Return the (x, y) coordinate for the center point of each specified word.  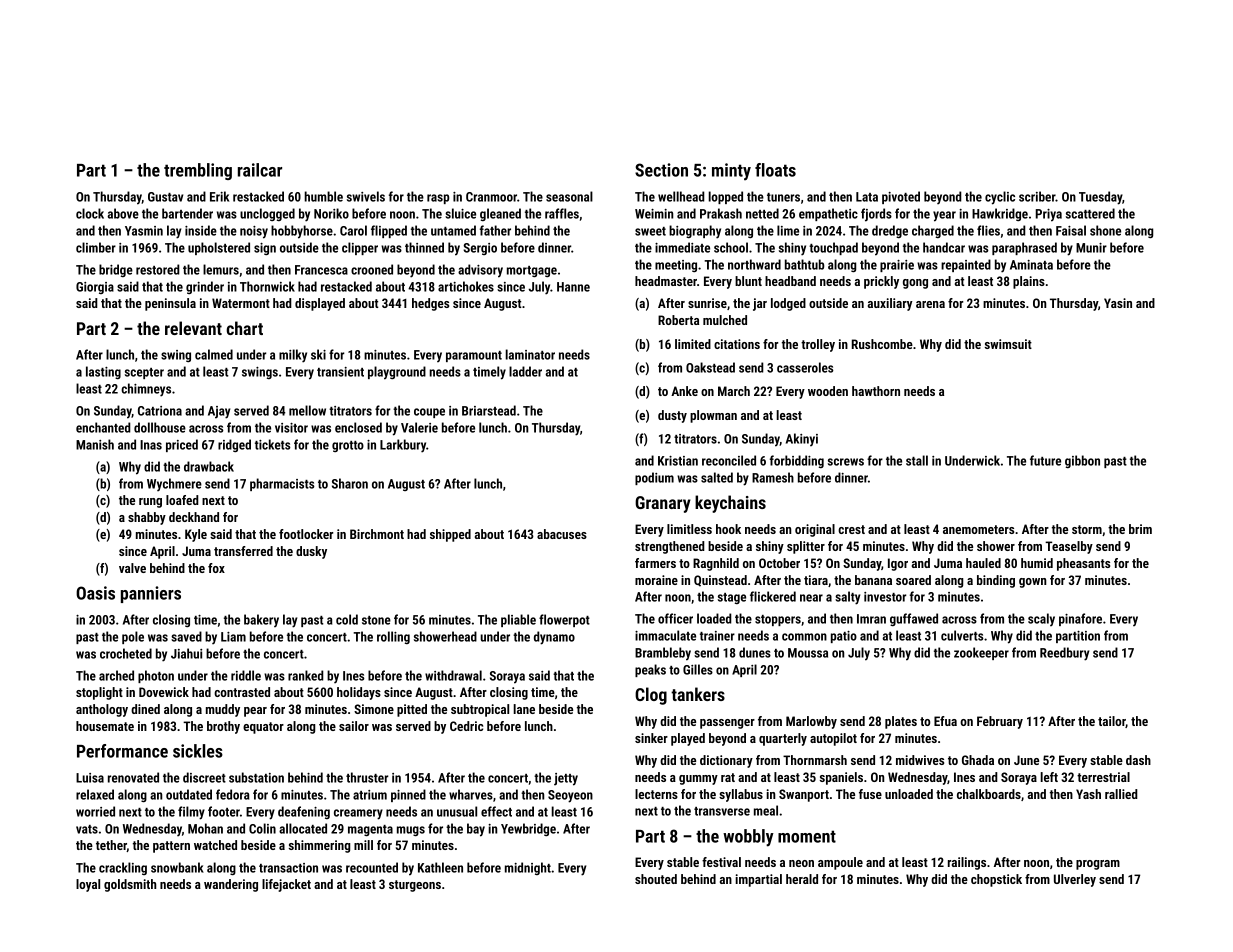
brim (1140, 529)
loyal (88, 885)
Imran (871, 619)
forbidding (797, 461)
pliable (518, 620)
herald (802, 879)
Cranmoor (491, 197)
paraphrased (1024, 248)
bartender (187, 213)
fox (216, 568)
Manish (95, 444)
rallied (1121, 794)
